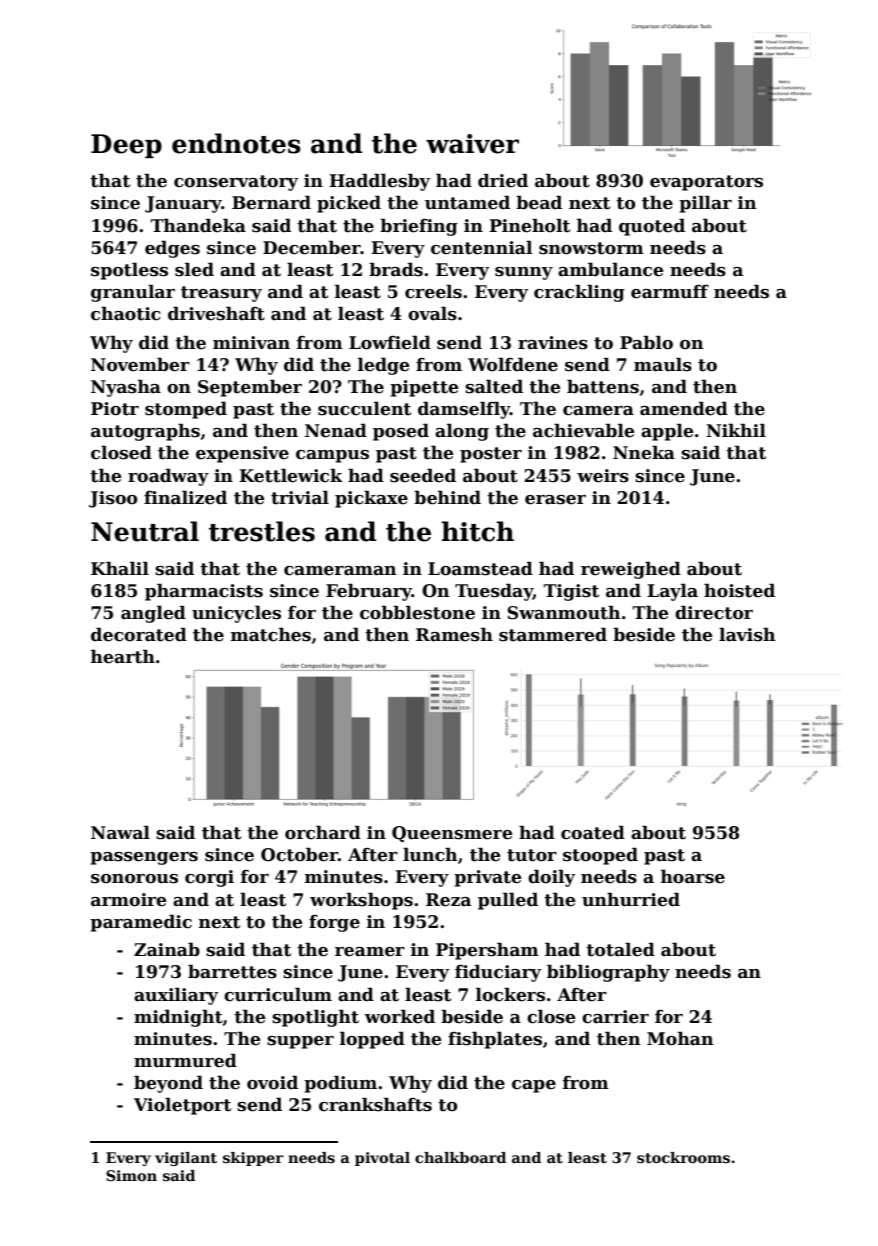  Describe the element at coordinates (524, 273) in the image. I see `sunny` at that location.
